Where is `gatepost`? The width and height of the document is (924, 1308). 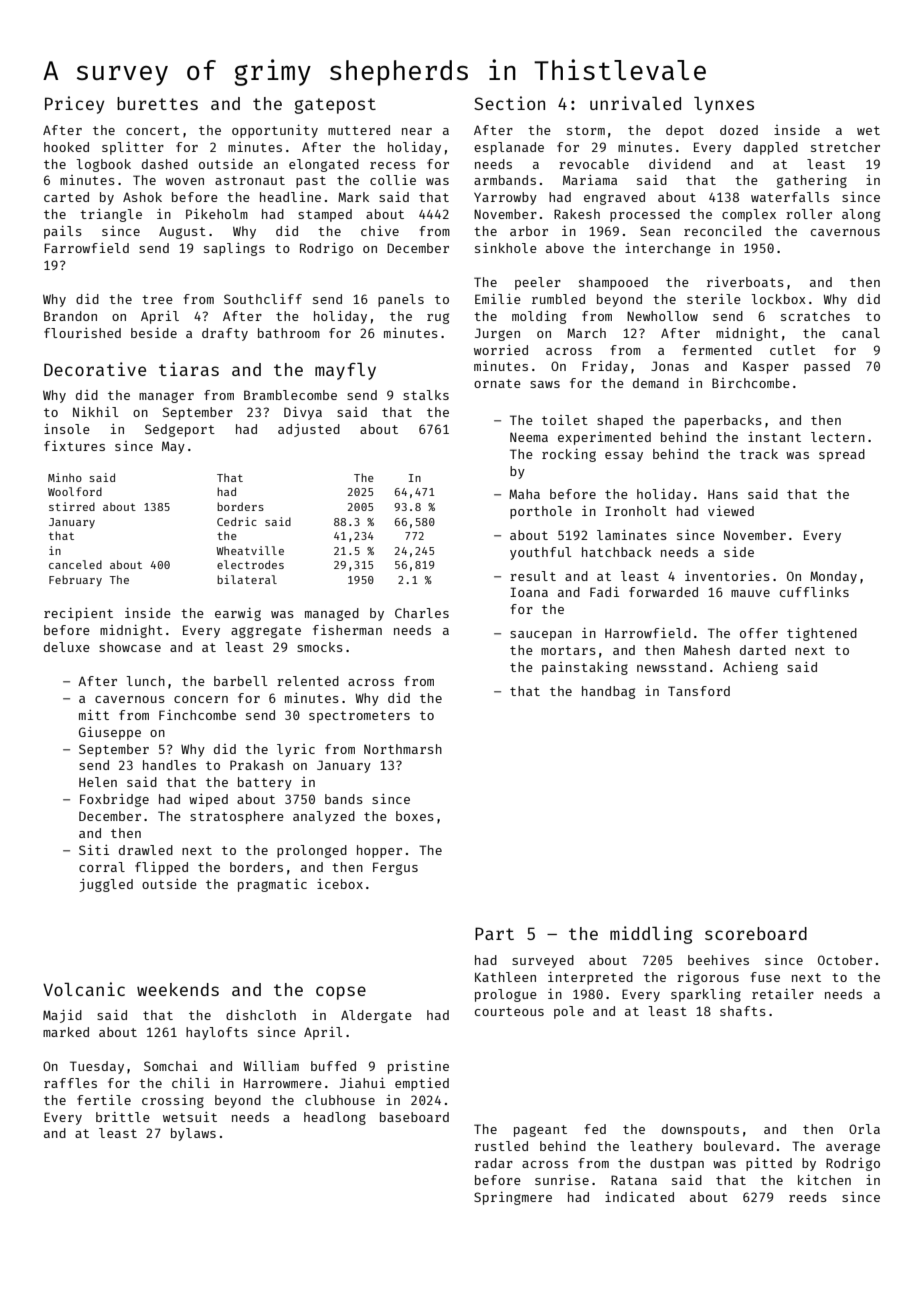 gatepost is located at coordinates (335, 106).
